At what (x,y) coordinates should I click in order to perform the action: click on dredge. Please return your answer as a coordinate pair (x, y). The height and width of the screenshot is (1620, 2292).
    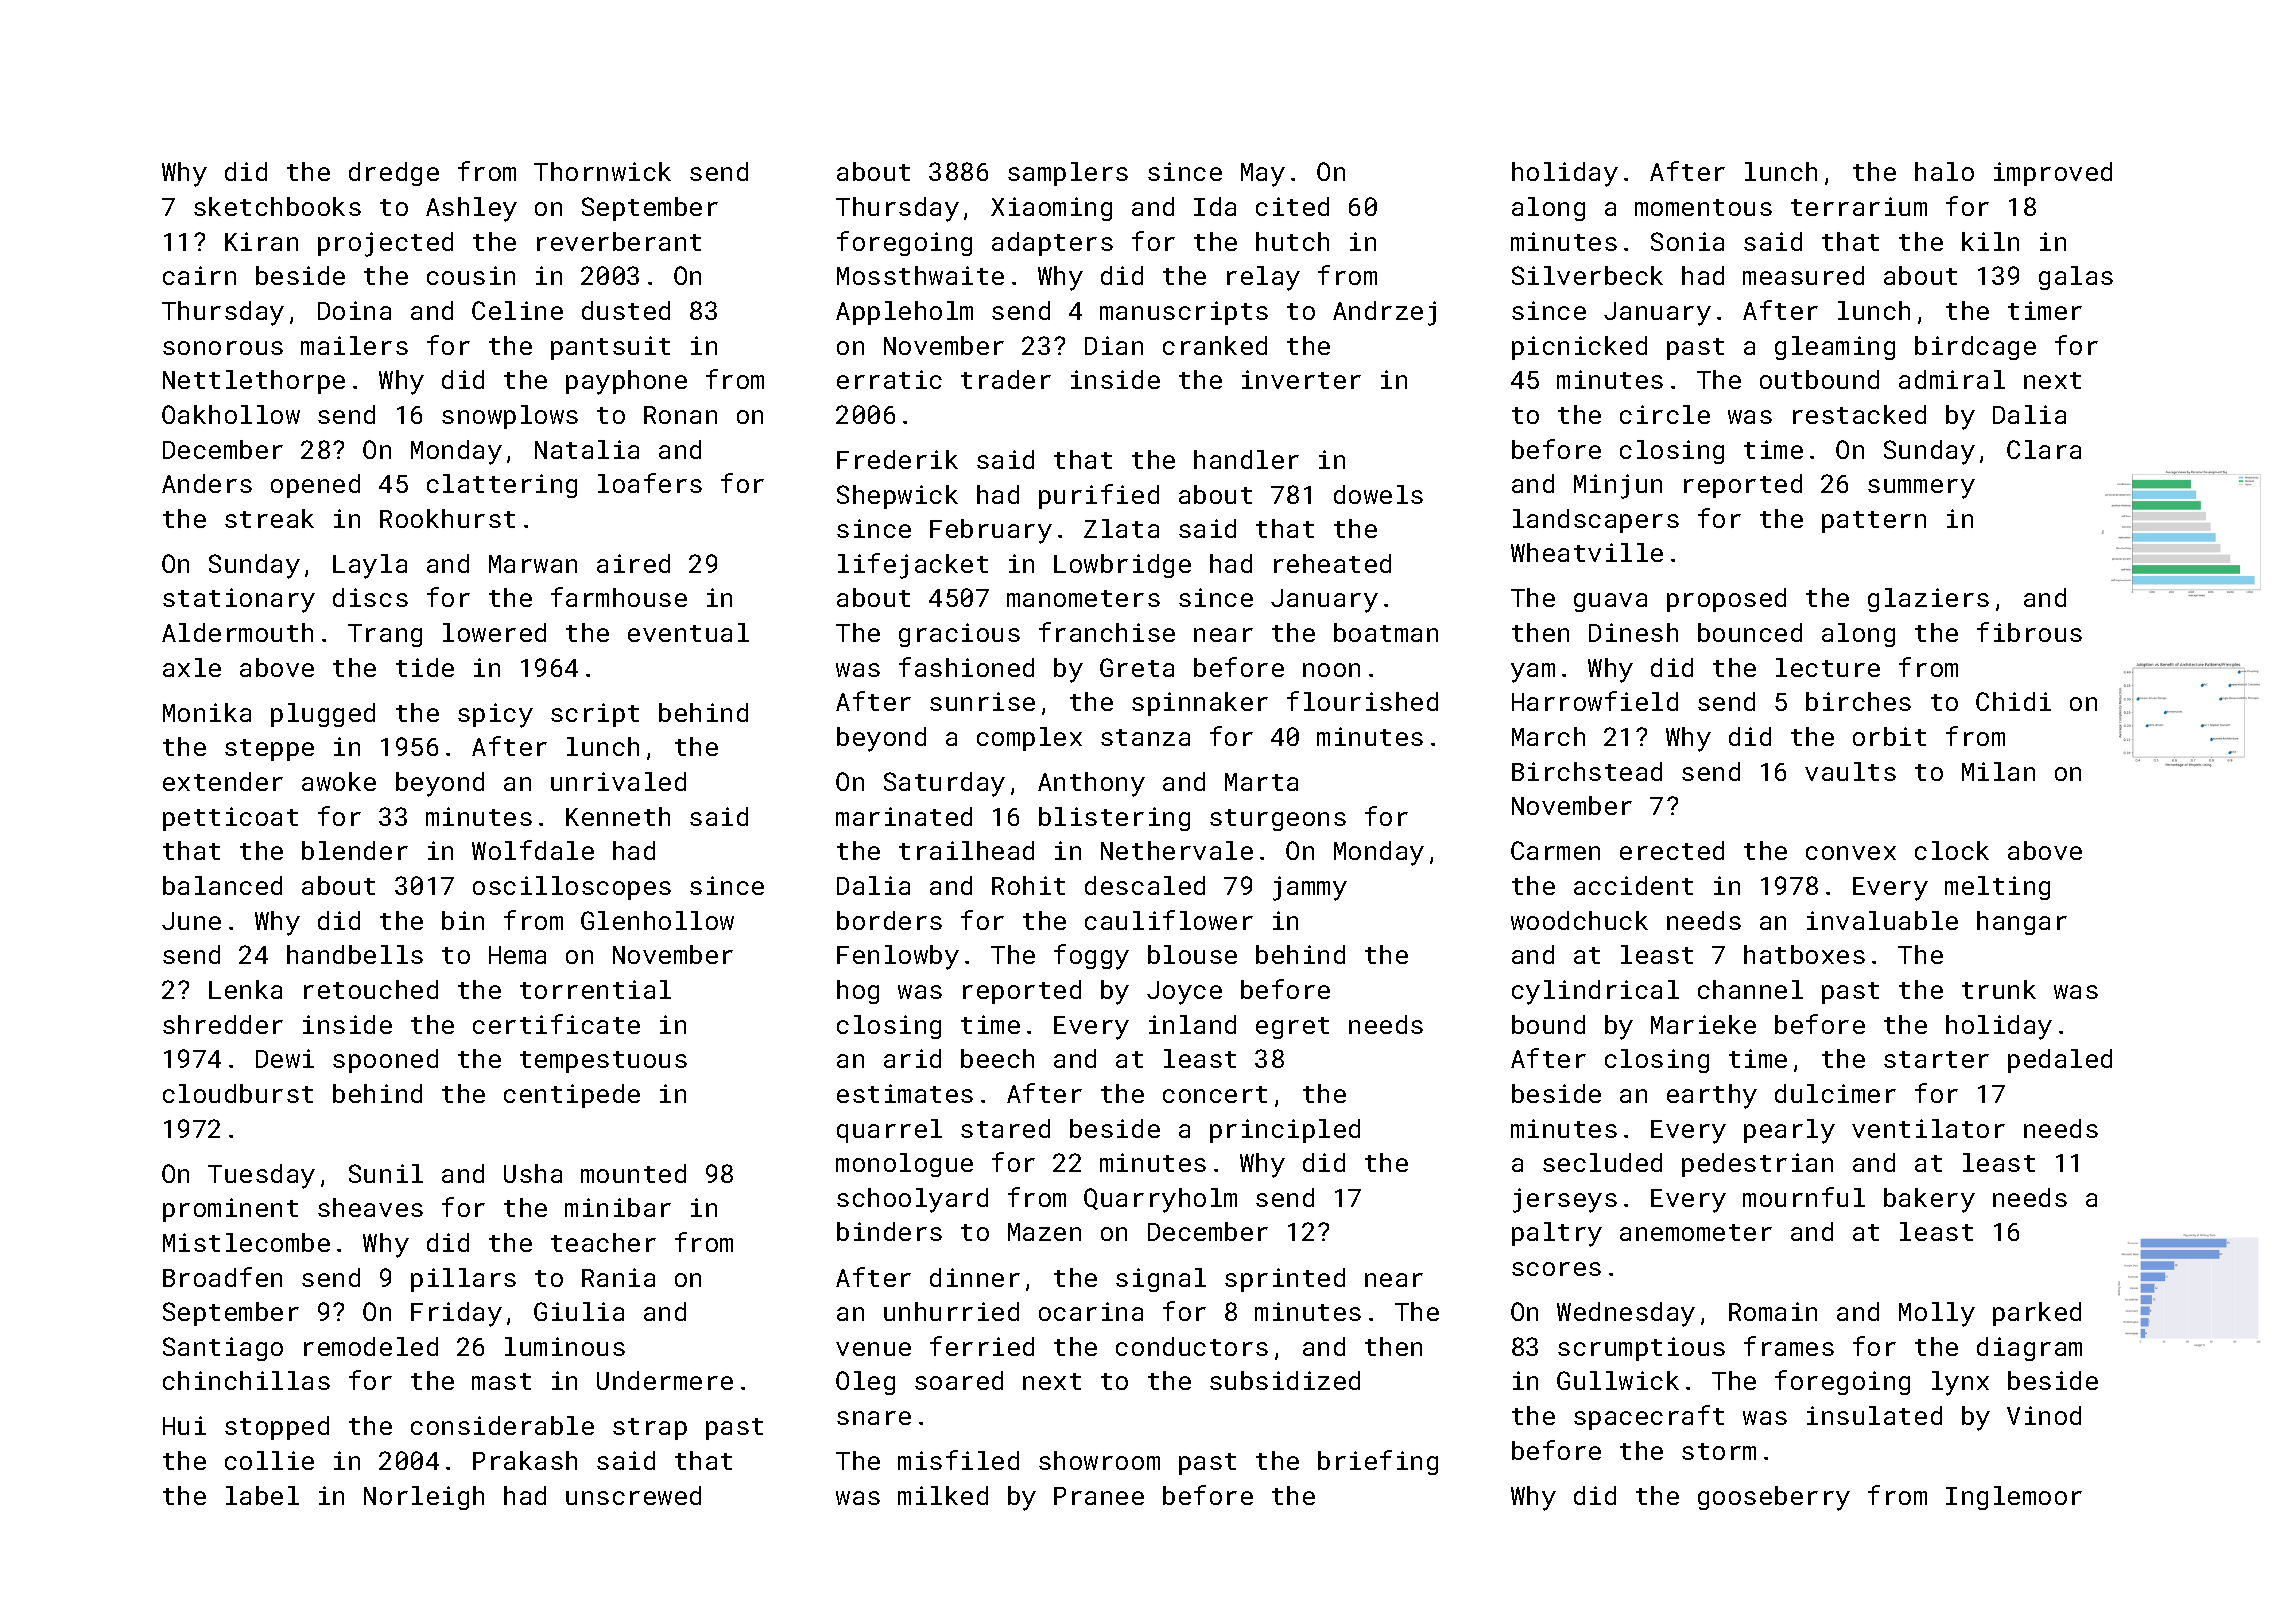
    Looking at the image, I should click on (394, 174).
